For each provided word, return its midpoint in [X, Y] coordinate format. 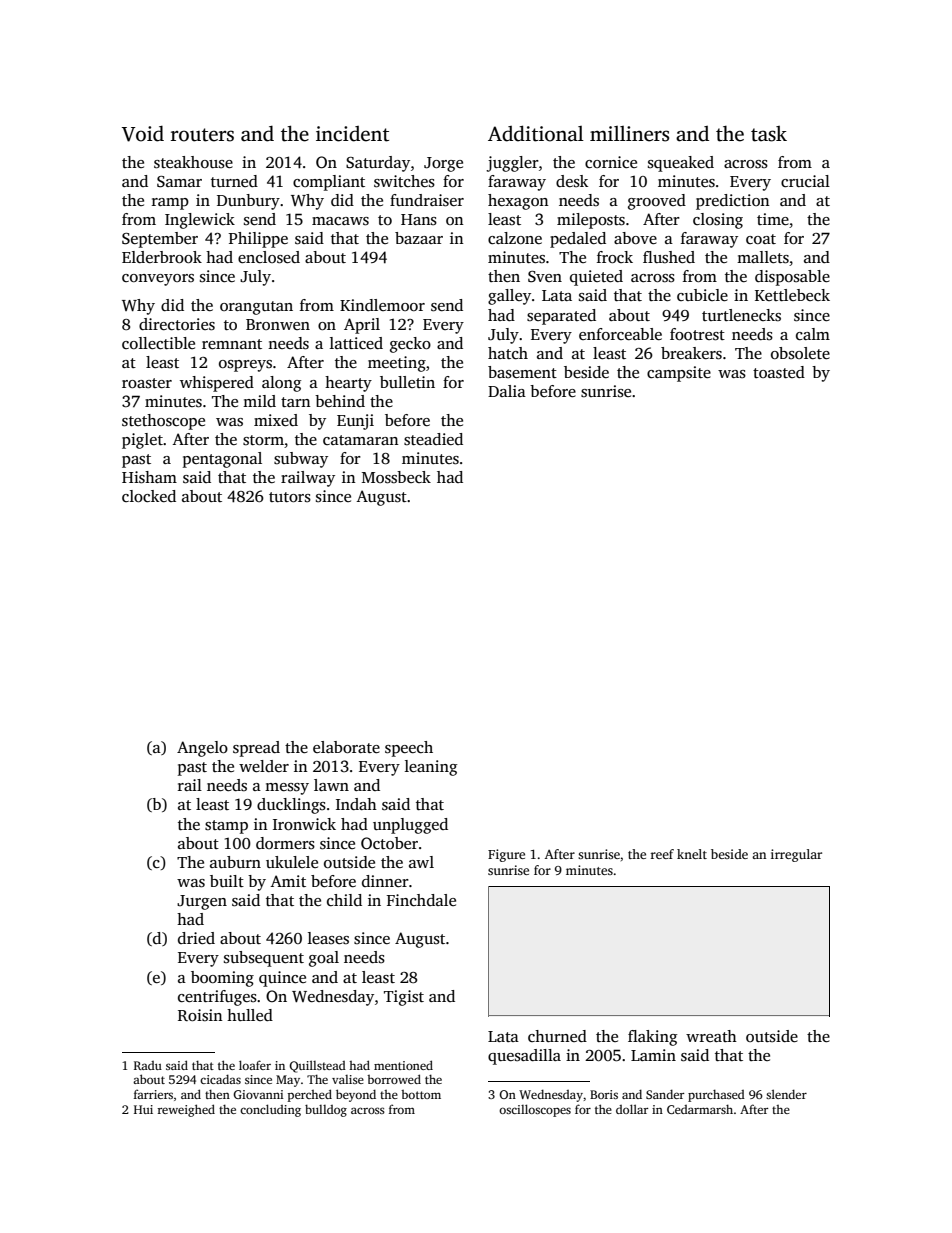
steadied [433, 439]
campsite [679, 374]
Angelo [202, 749]
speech [409, 749]
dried [196, 938]
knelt [692, 854]
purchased [716, 1095]
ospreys [245, 366]
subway [301, 460]
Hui [143, 1109]
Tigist [404, 998]
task [769, 134]
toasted [779, 372]
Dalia [507, 391]
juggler [512, 164]
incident [352, 134]
